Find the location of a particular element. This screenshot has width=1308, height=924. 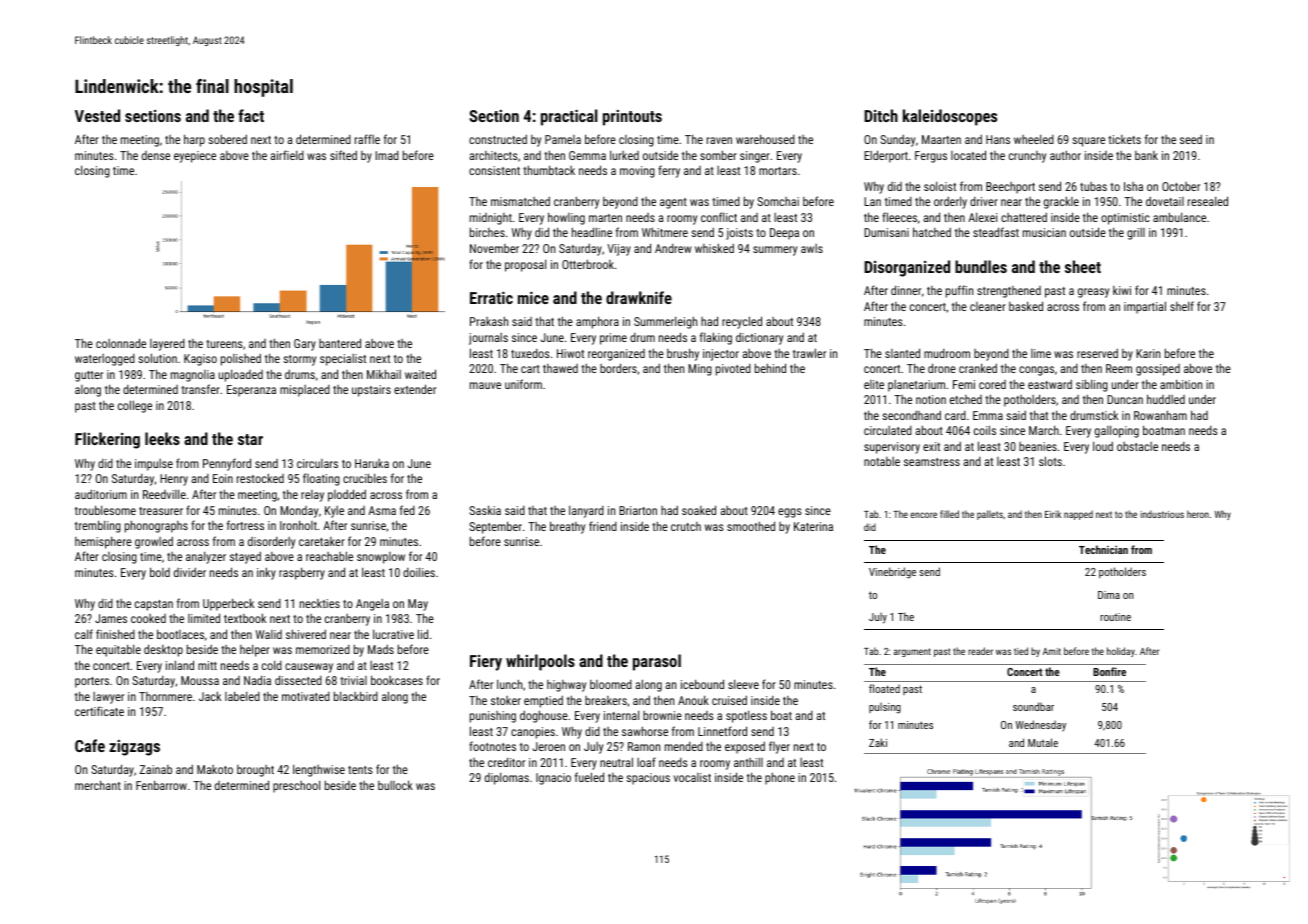

Imad is located at coordinates (387, 155).
